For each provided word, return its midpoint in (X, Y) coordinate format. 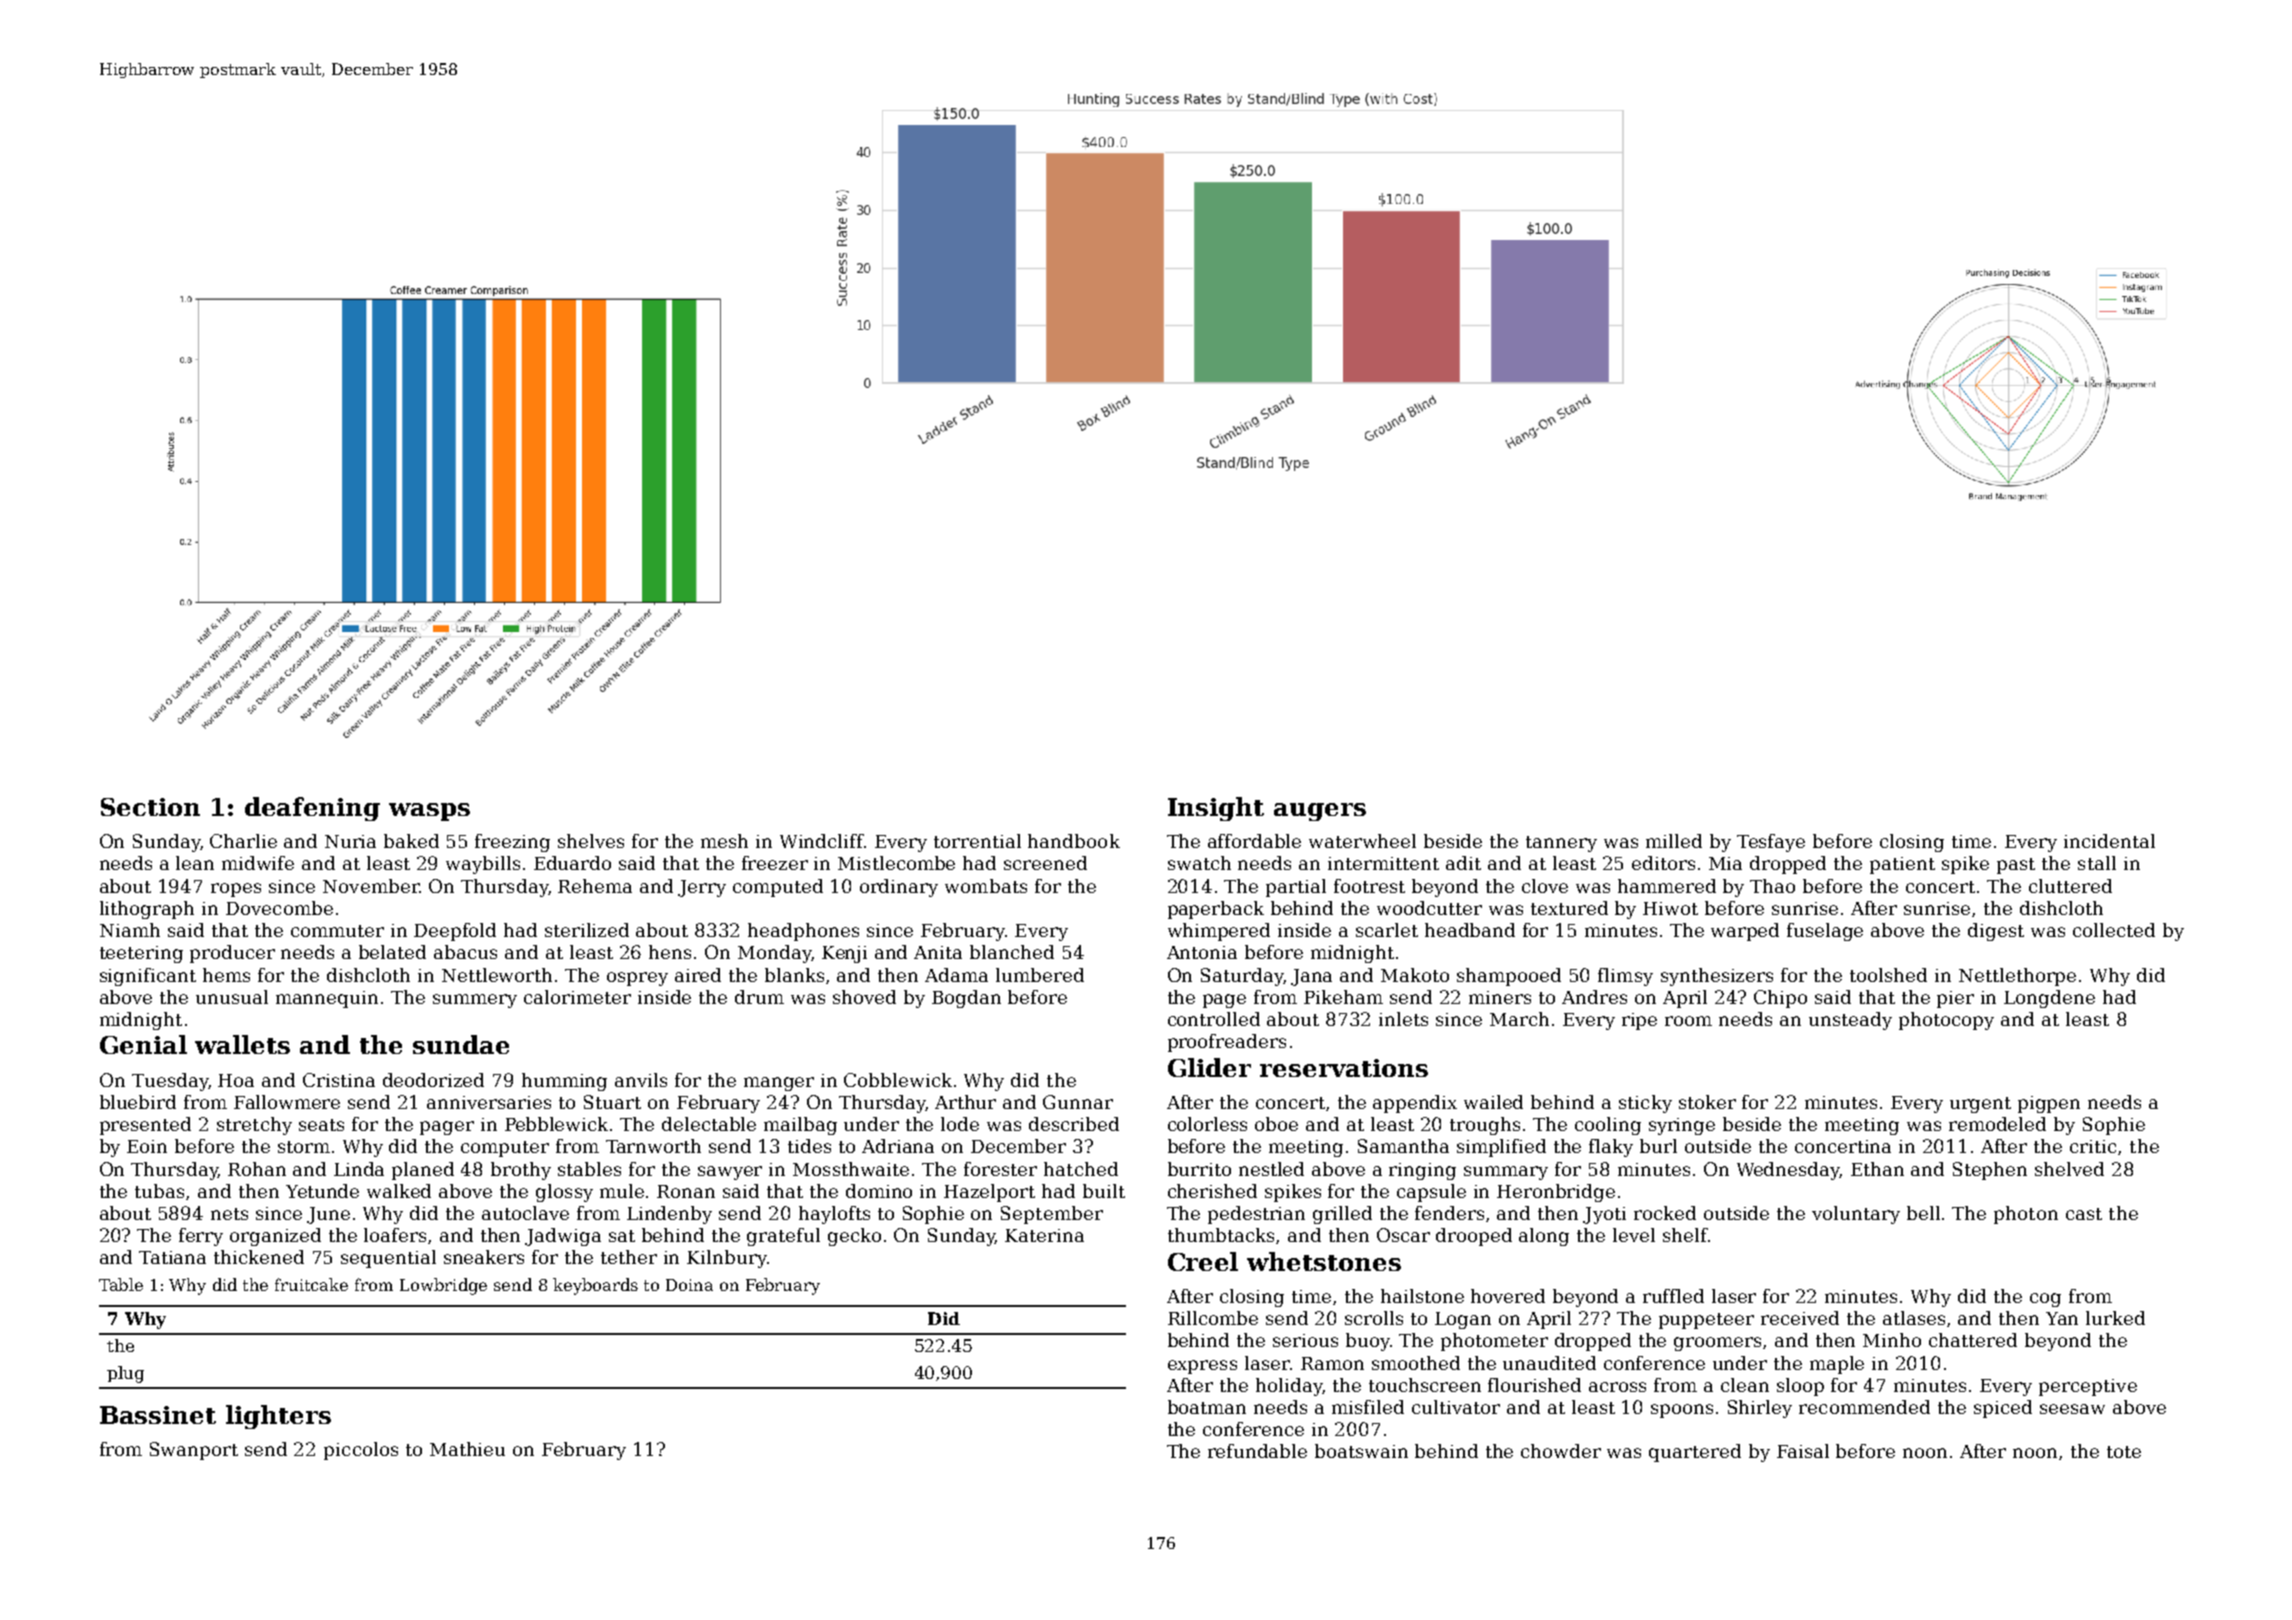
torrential (977, 841)
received (1800, 1318)
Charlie (243, 841)
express (1202, 1367)
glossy (564, 1193)
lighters (278, 1417)
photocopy (1946, 1021)
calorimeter (577, 997)
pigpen (2049, 1104)
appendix (1415, 1104)
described (1074, 1124)
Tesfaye (1771, 843)
